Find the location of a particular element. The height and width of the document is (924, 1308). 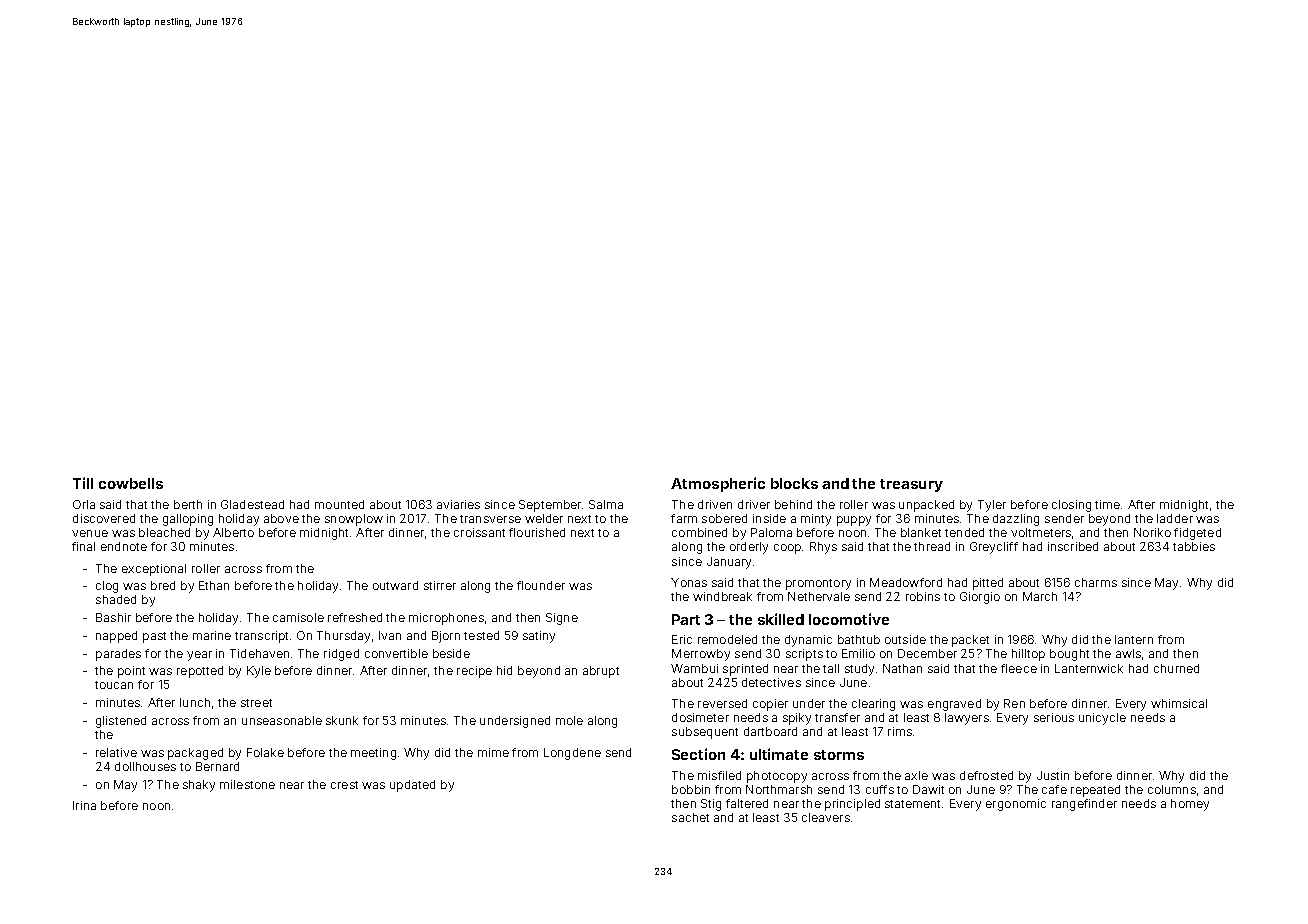

Salma is located at coordinates (606, 504).
